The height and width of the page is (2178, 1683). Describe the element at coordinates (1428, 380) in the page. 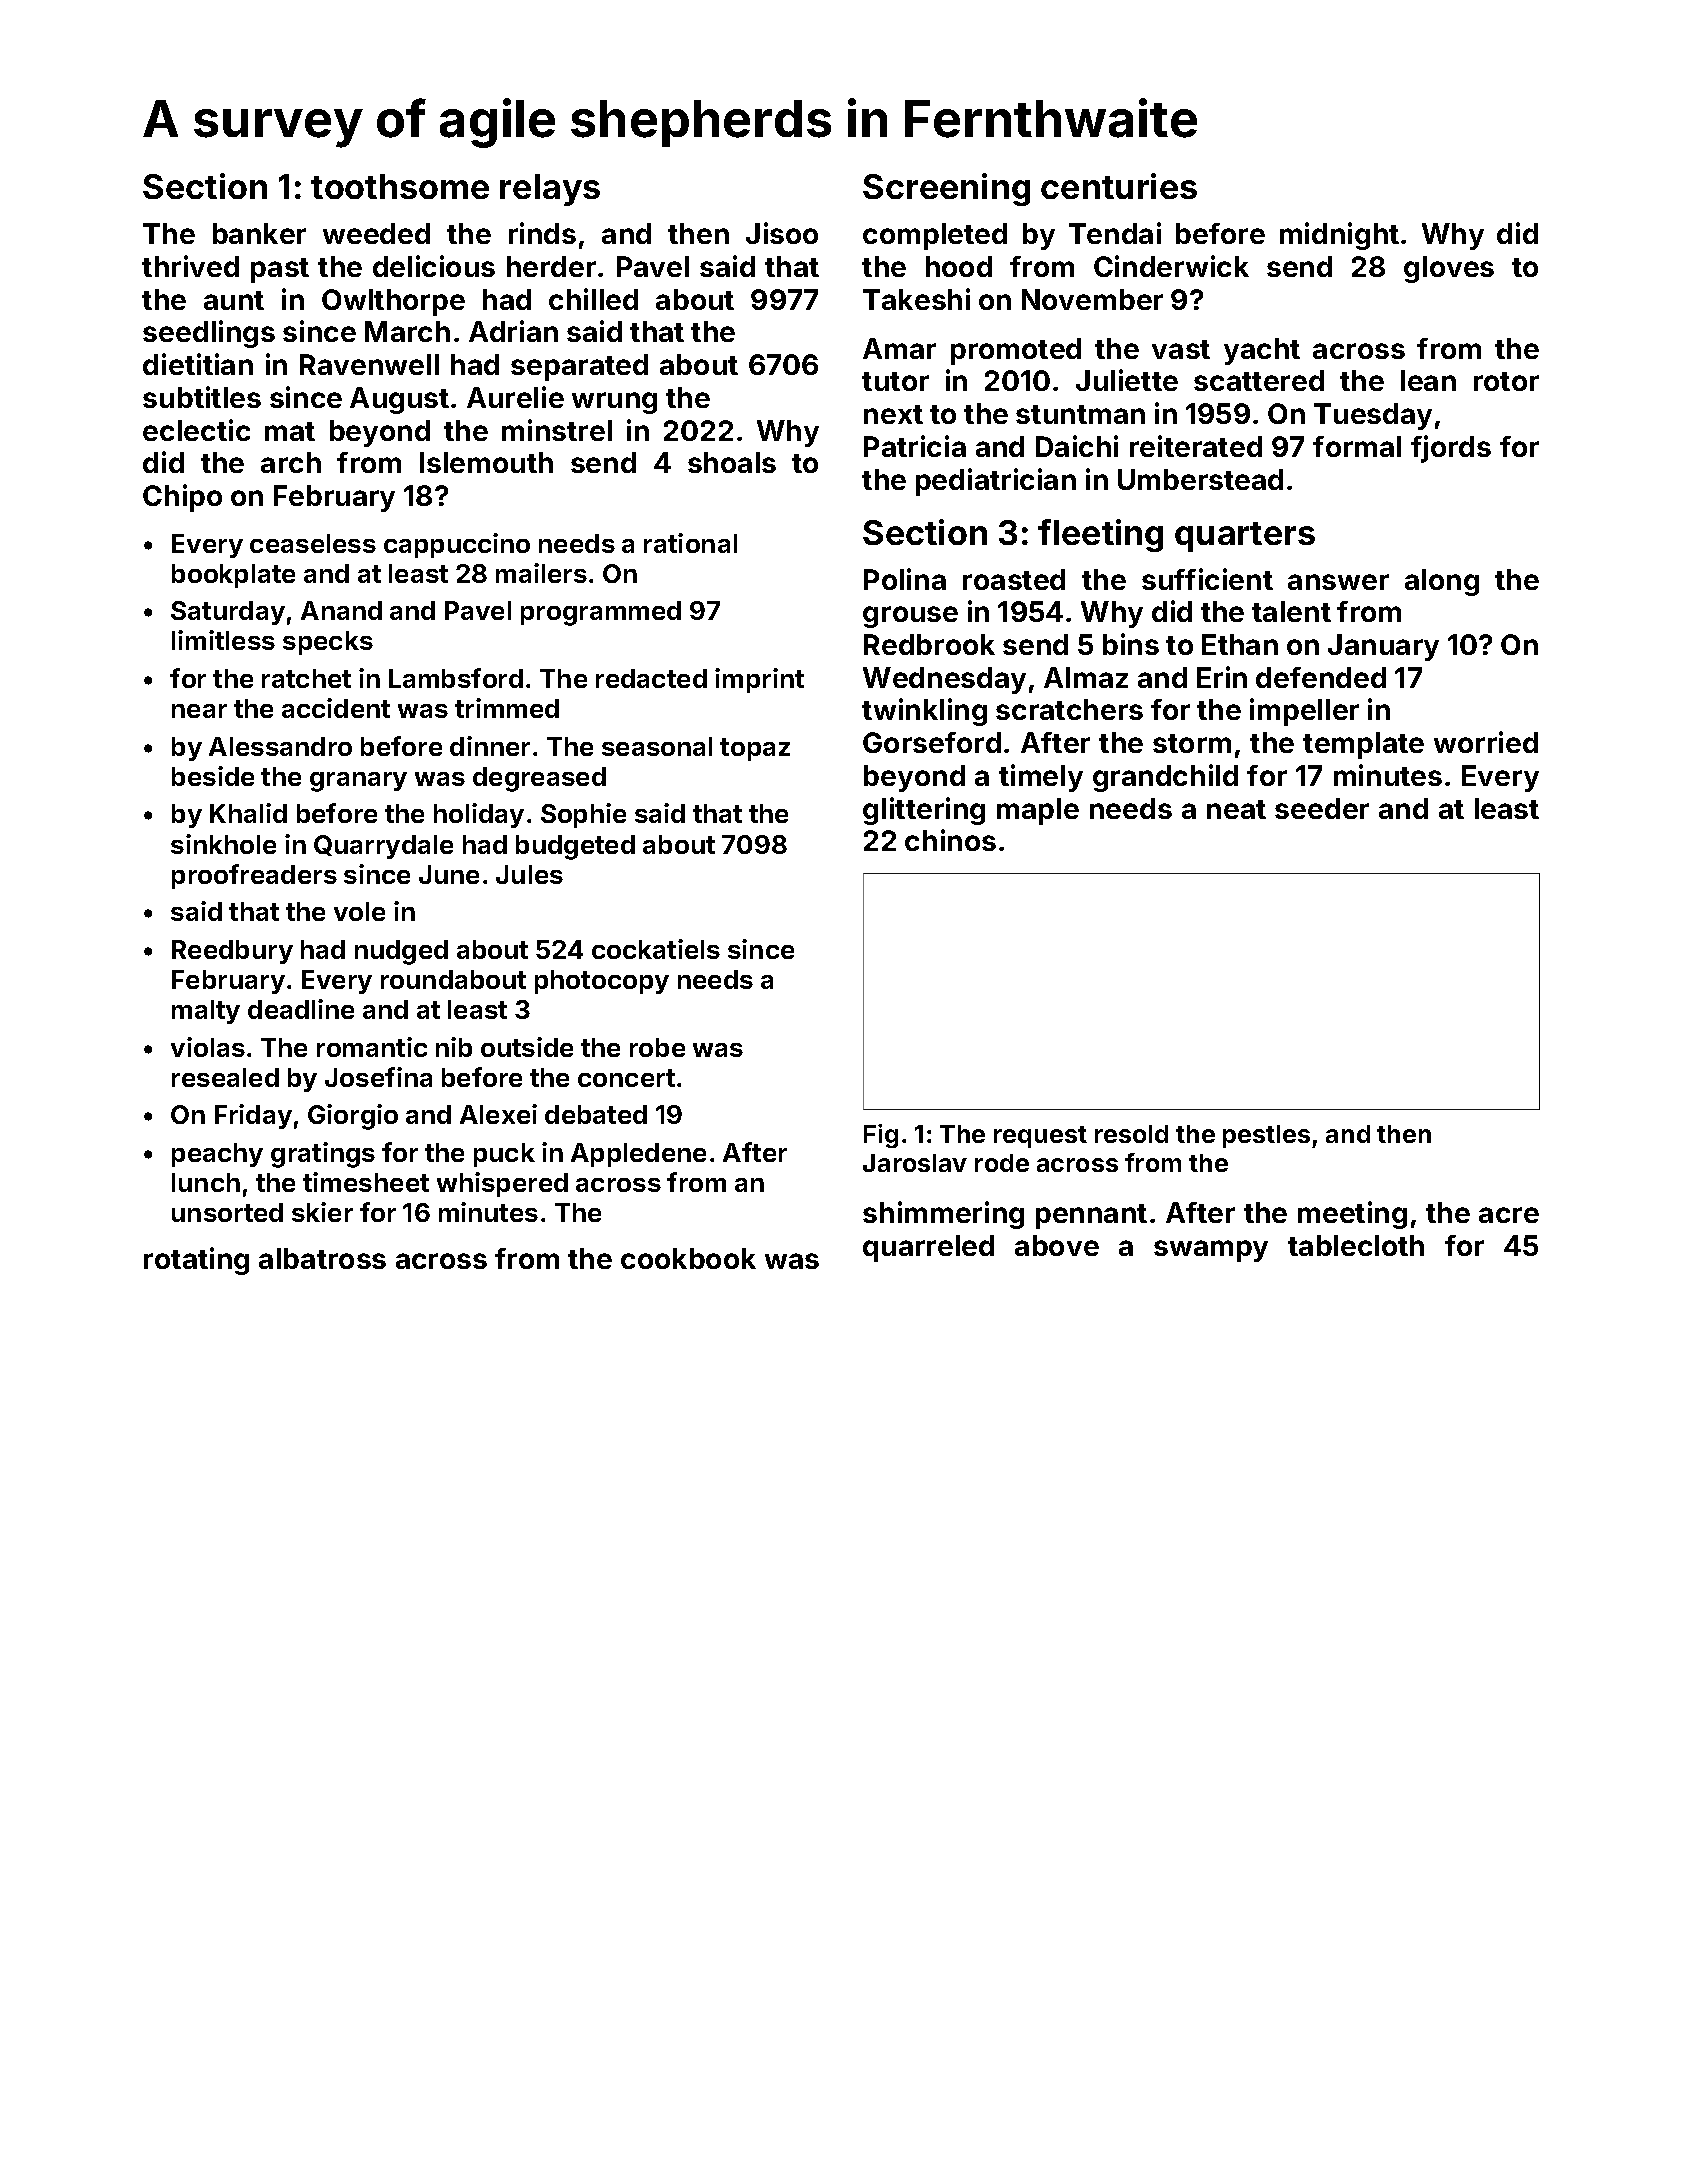

I see `lean` at that location.
